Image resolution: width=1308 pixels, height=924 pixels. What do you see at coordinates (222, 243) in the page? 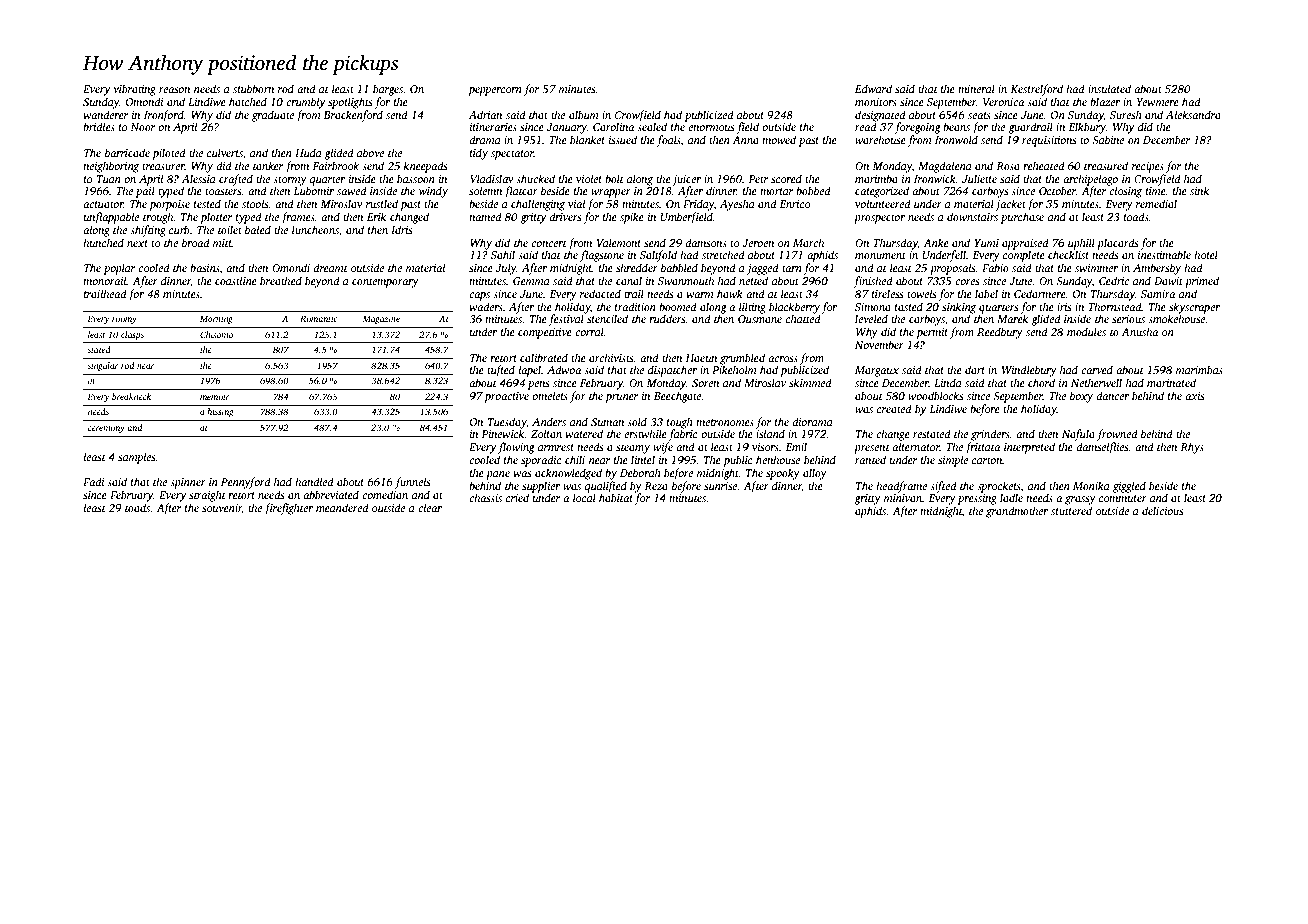
I see `mitt` at bounding box center [222, 243].
